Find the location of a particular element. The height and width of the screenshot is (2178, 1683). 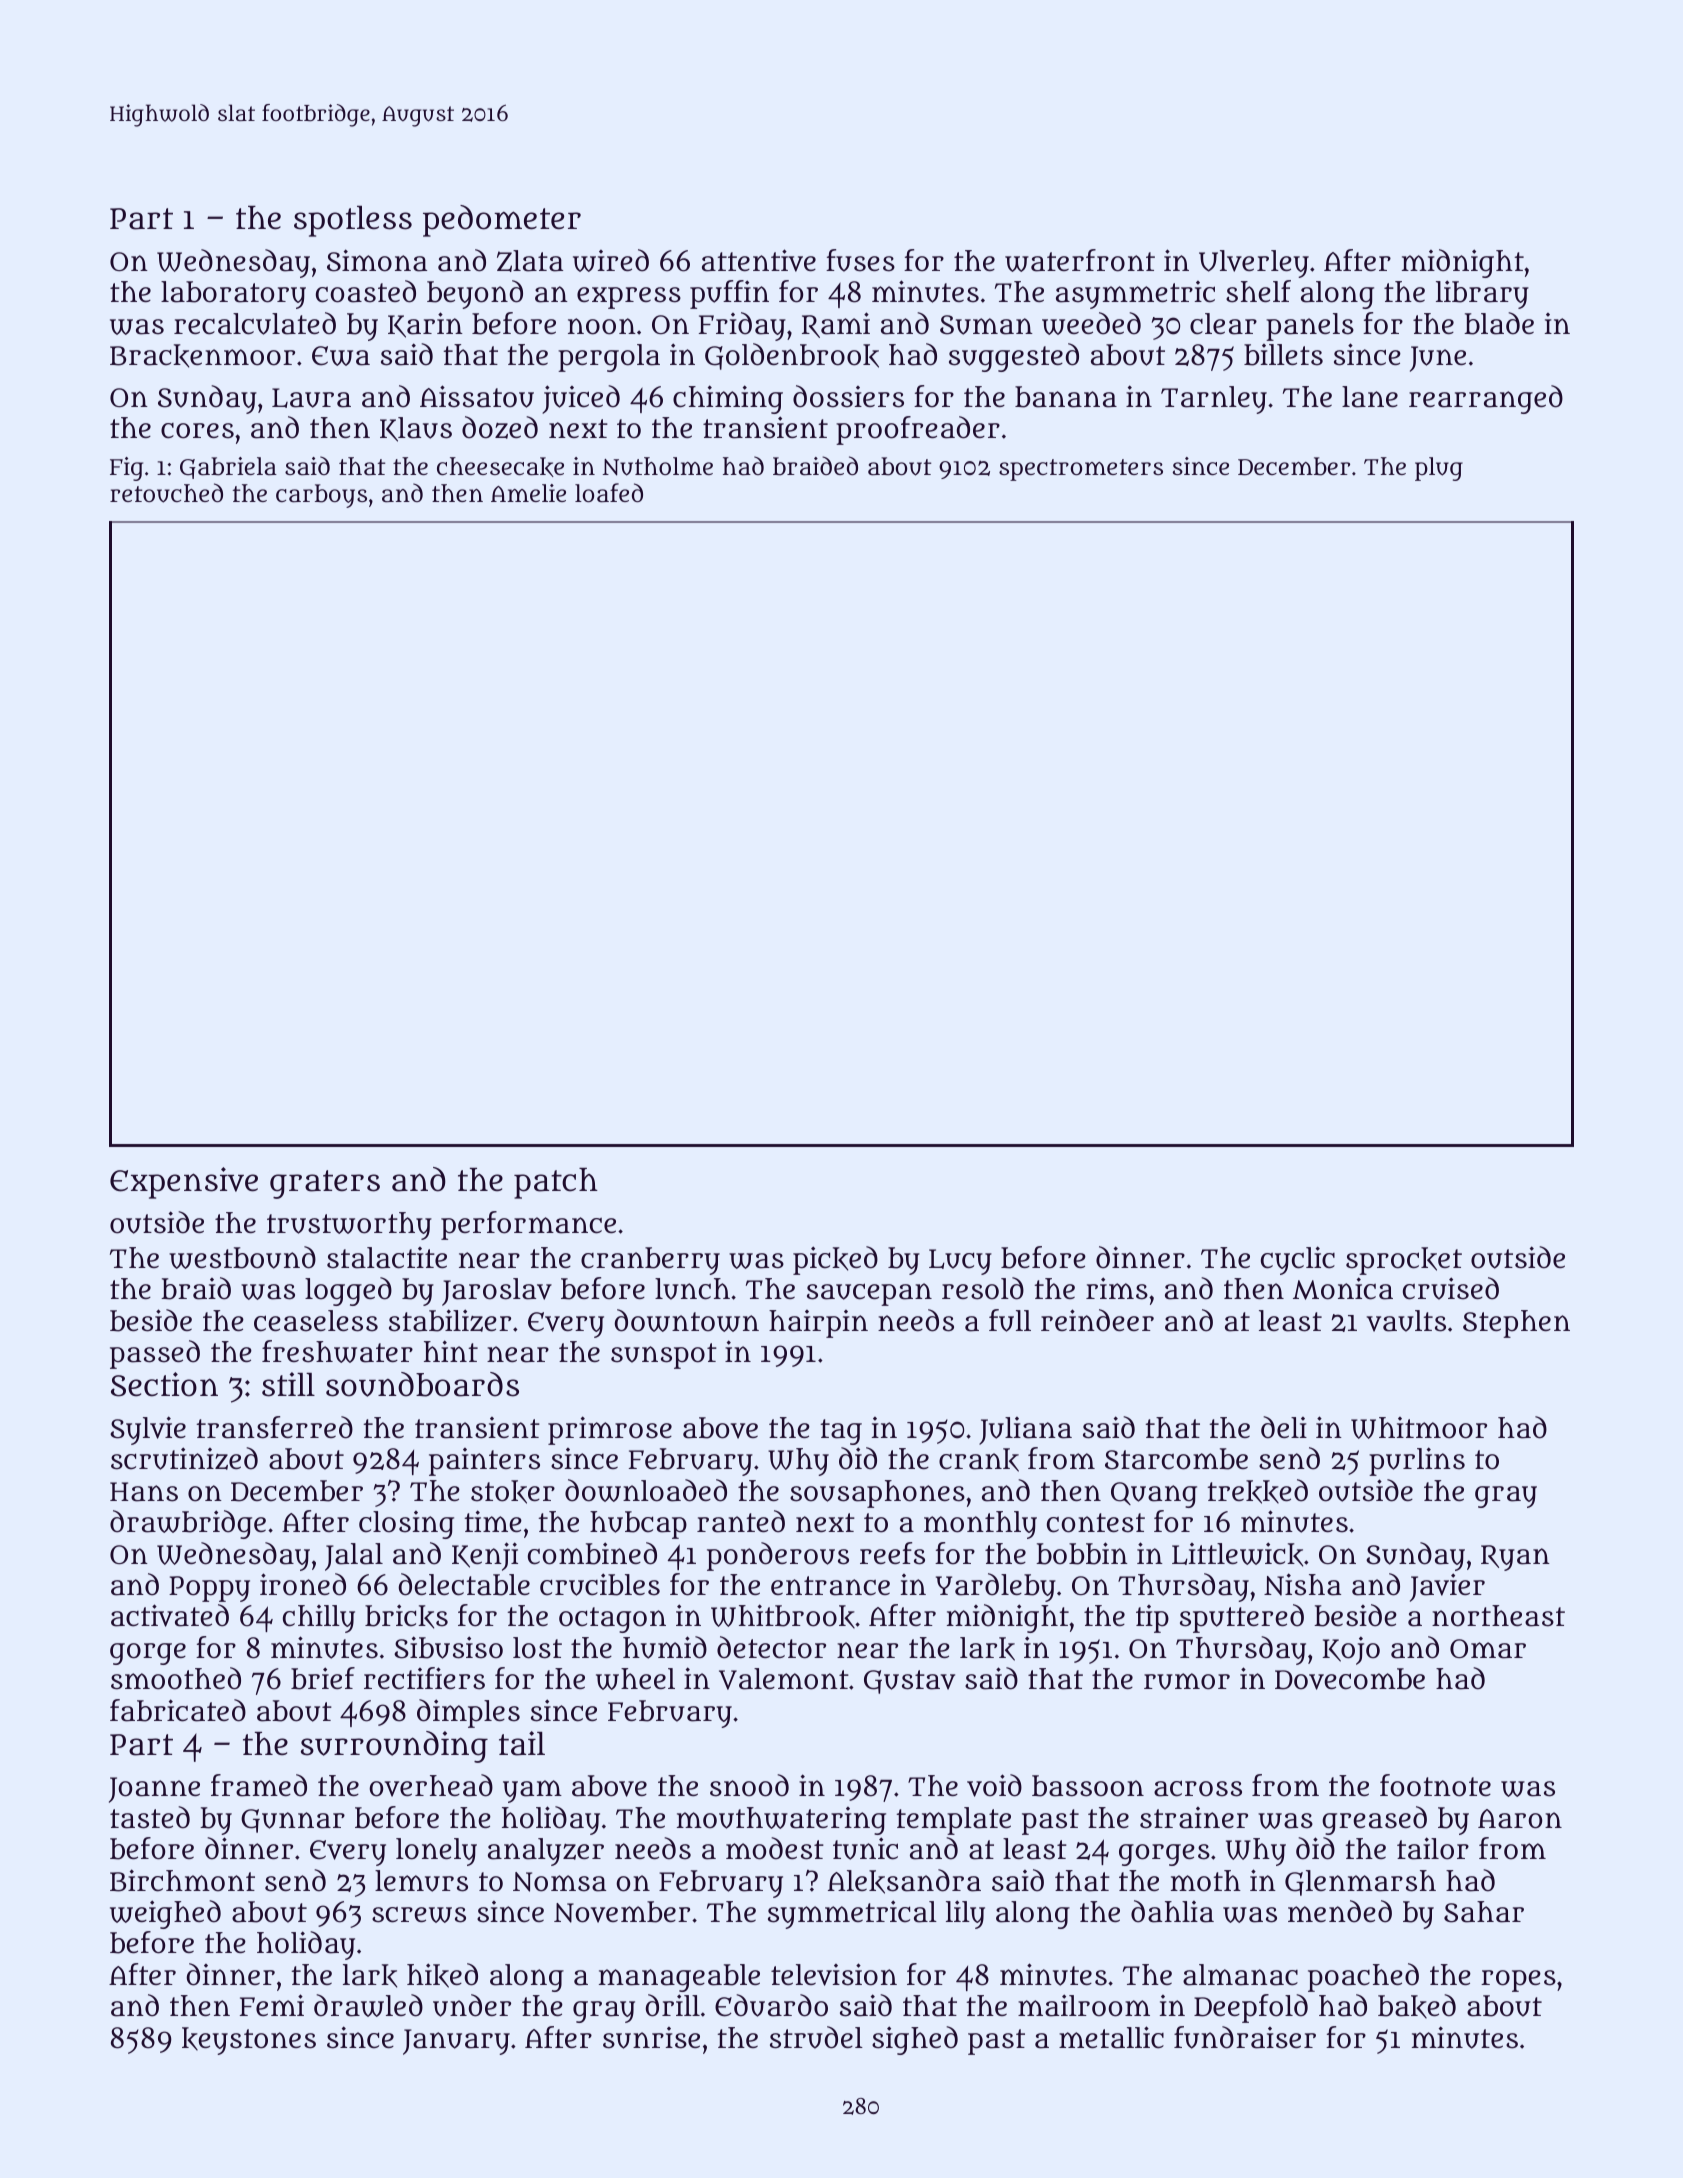

fuses is located at coordinates (860, 260).
